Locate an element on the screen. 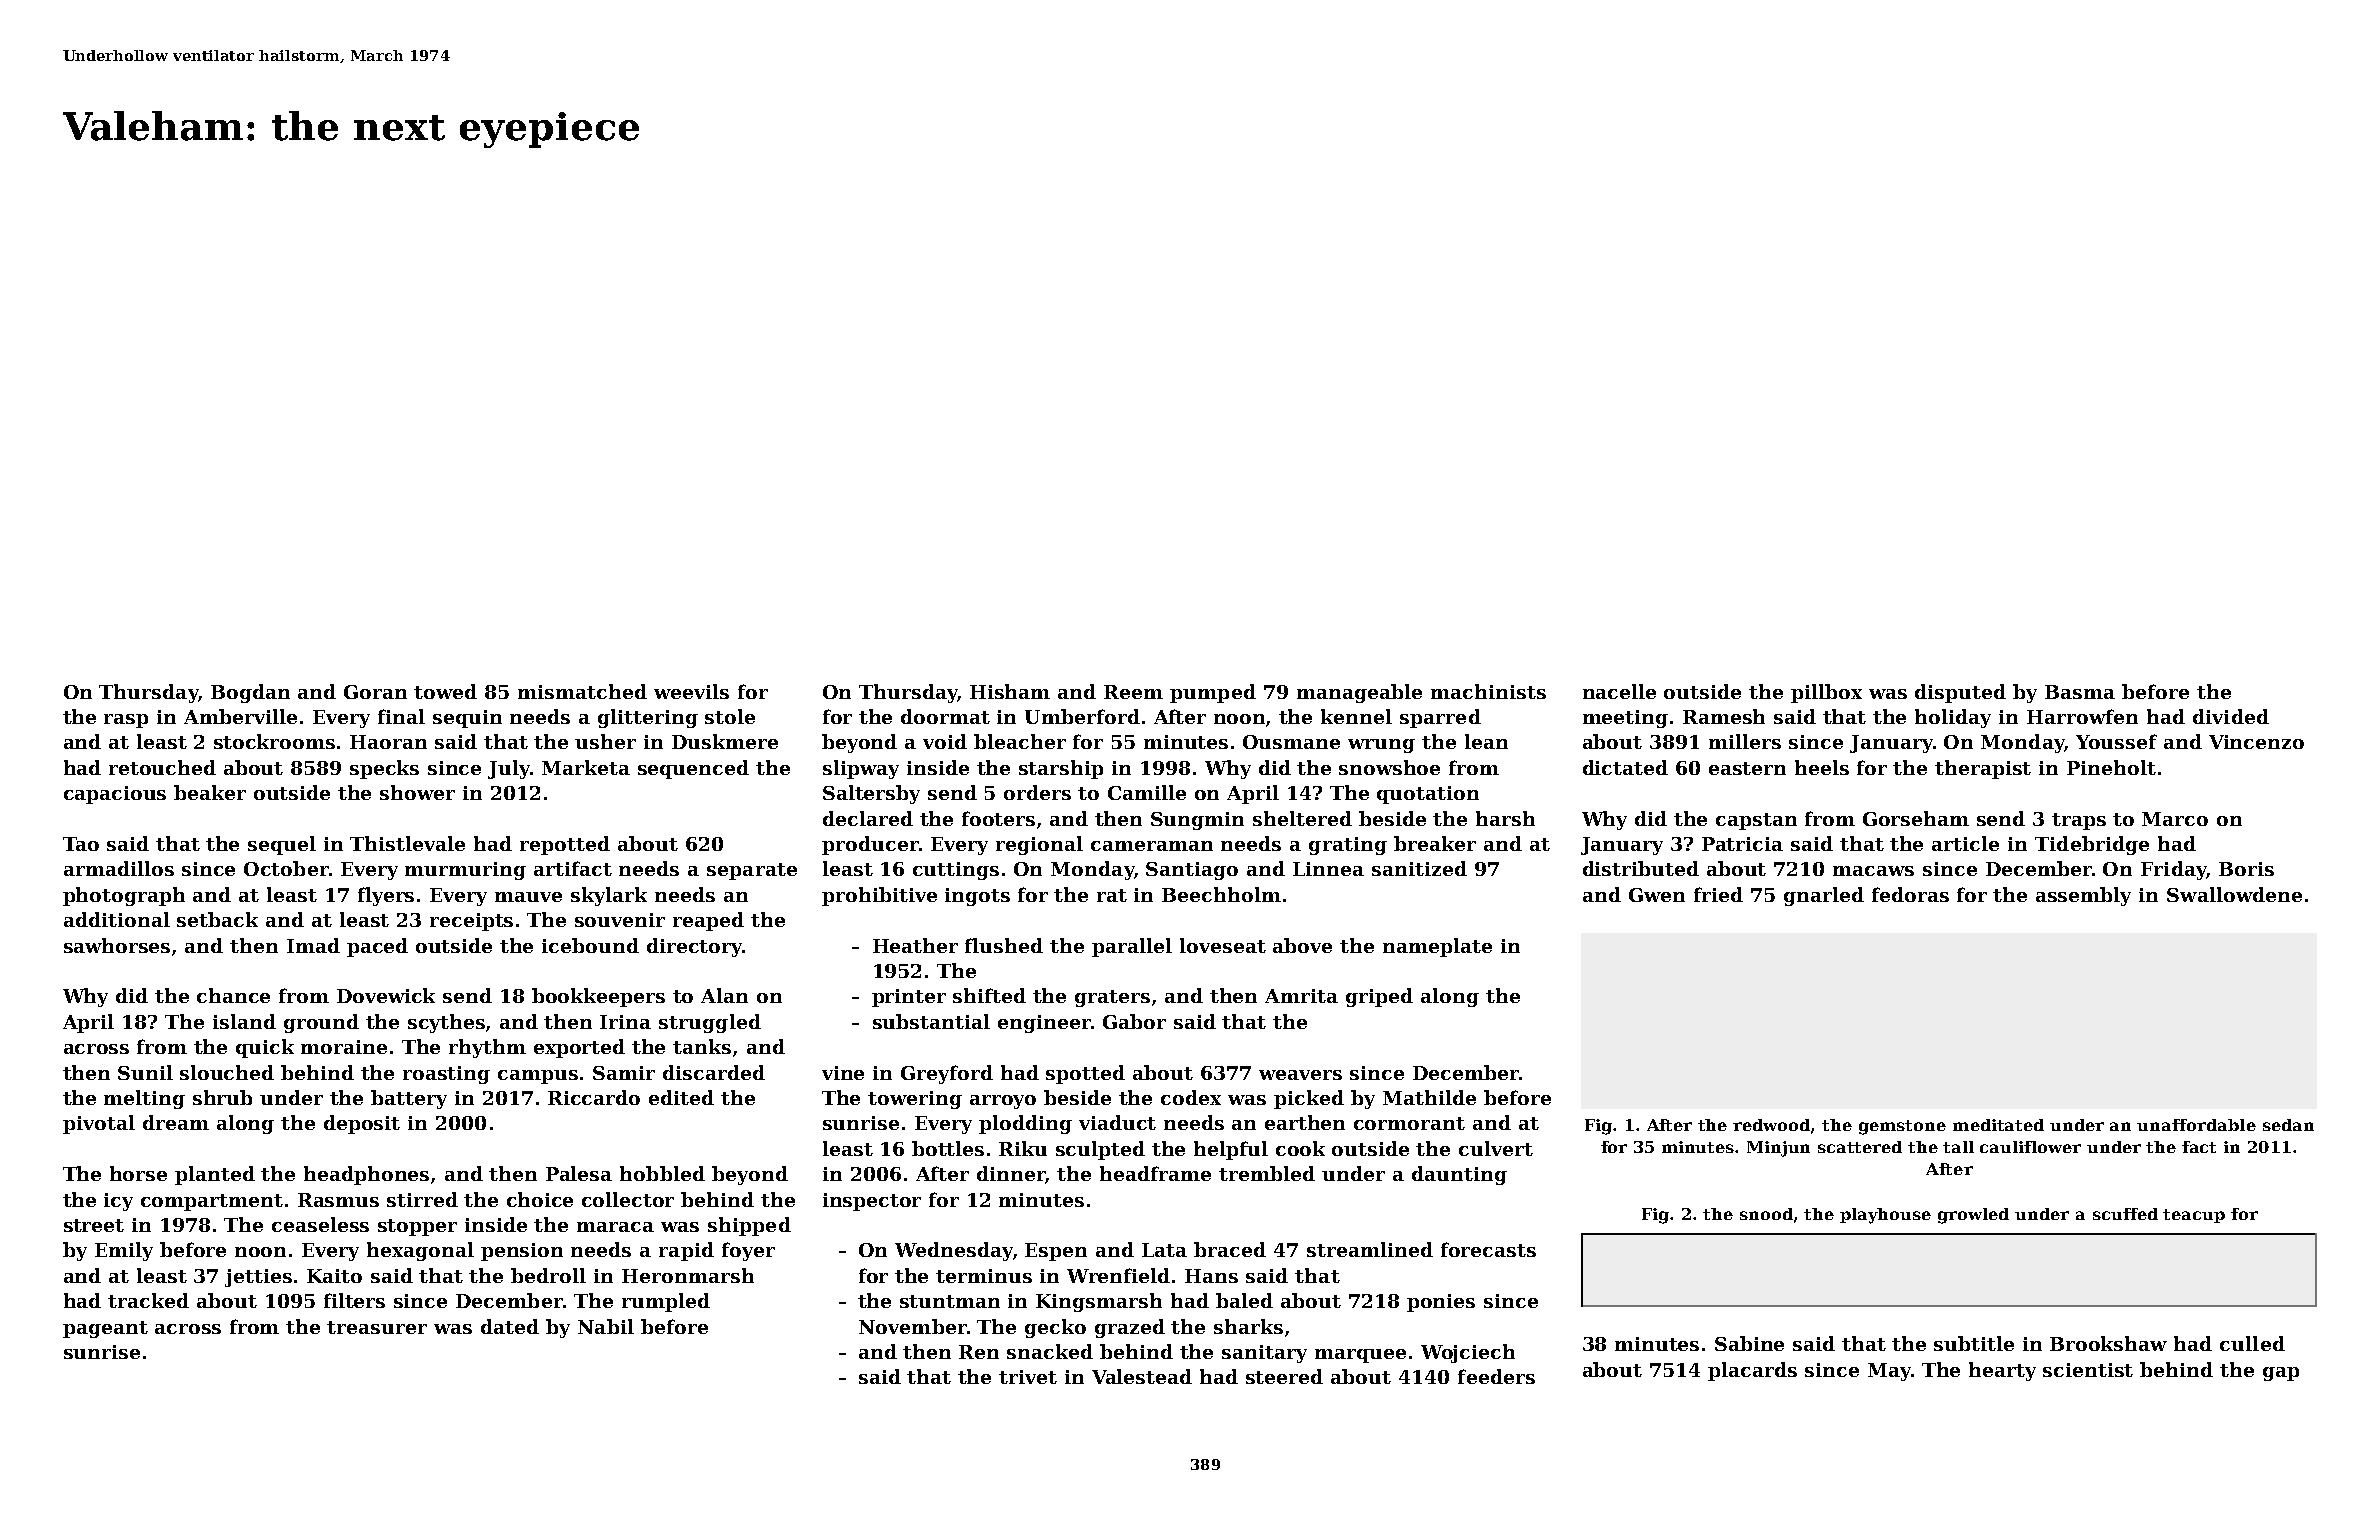 Image resolution: width=2380 pixels, height=1540 pixels. Hisham is located at coordinates (1010, 691).
